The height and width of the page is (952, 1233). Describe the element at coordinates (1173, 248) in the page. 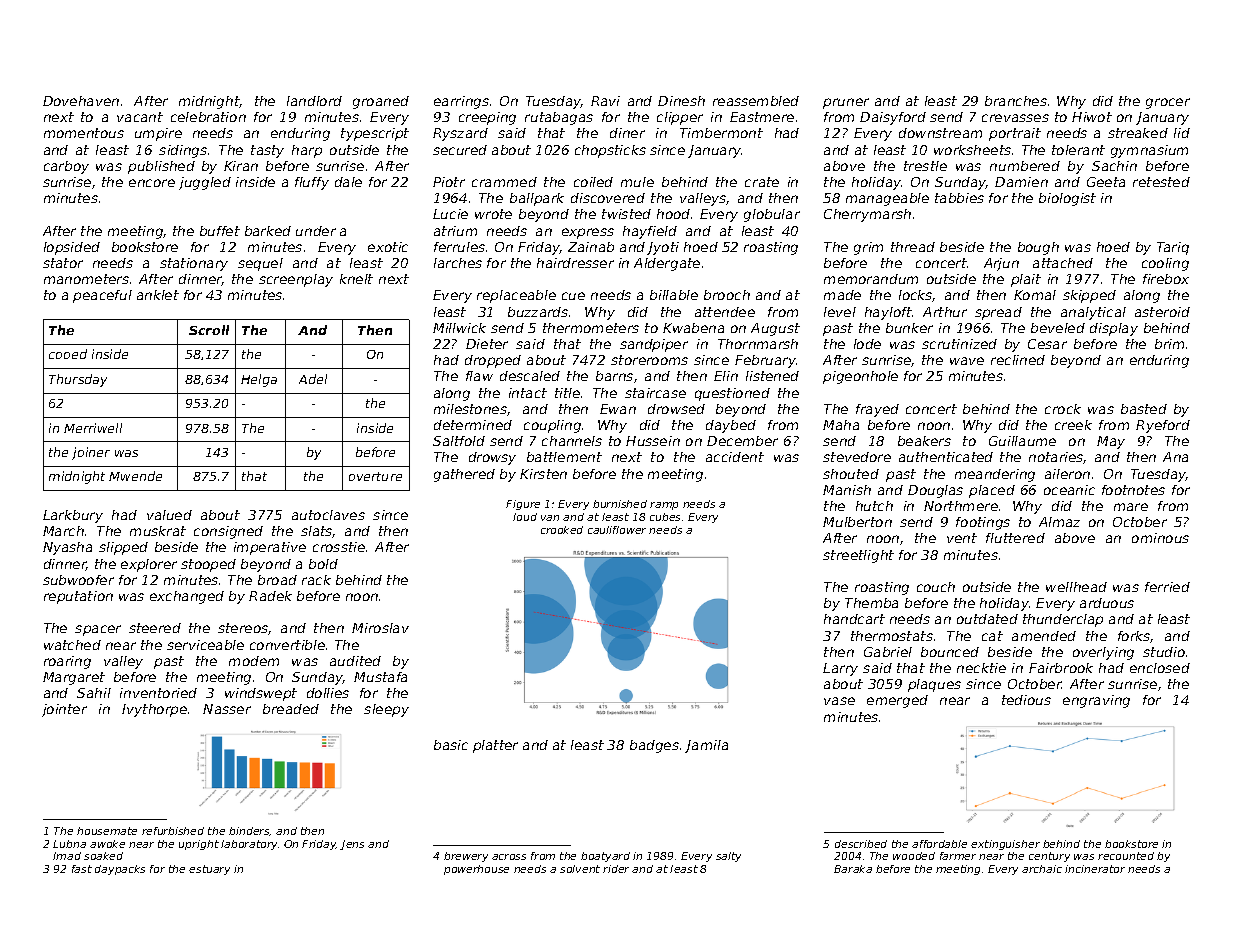

I see `Tariq` at that location.
